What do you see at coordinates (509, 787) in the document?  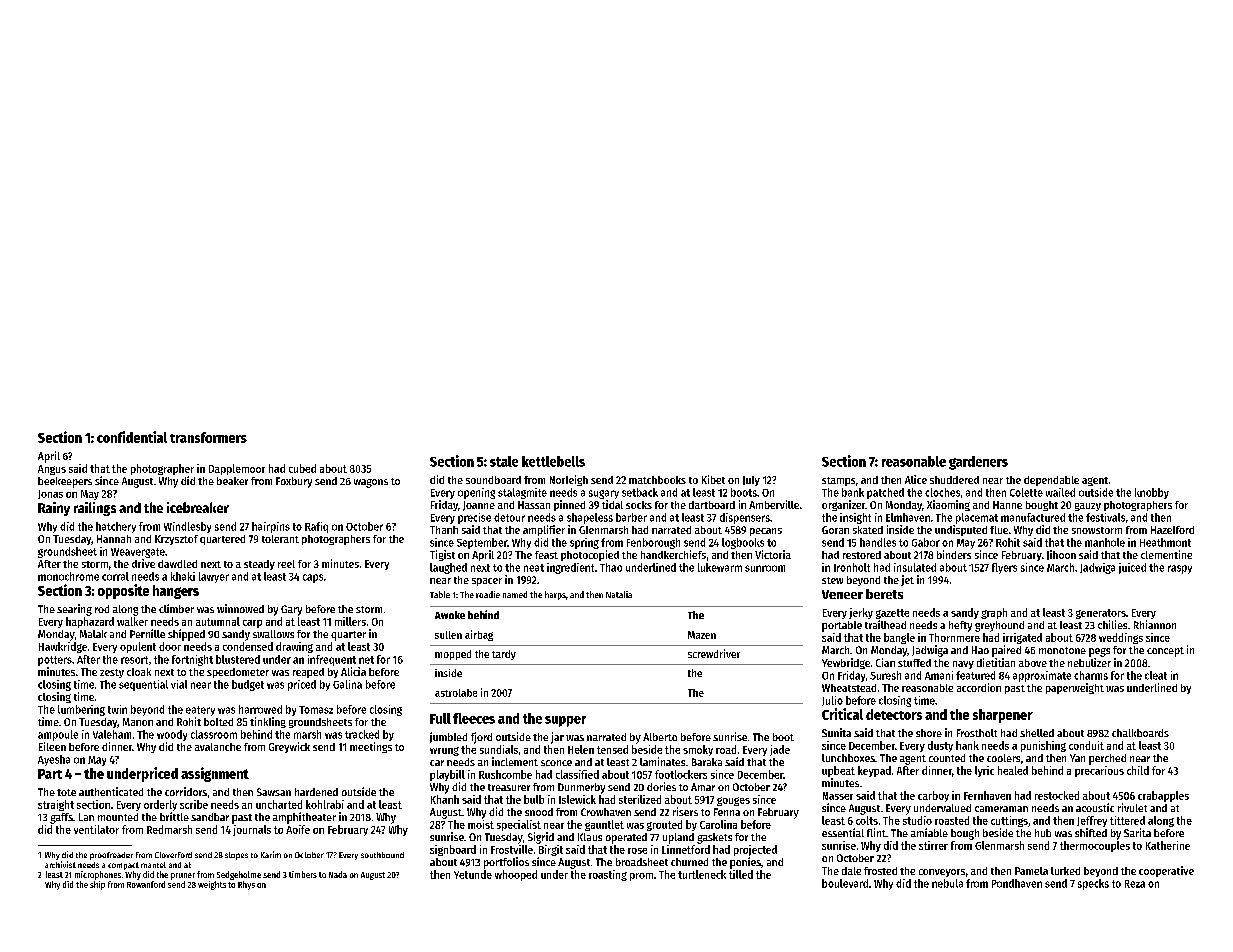 I see `treasurer` at bounding box center [509, 787].
